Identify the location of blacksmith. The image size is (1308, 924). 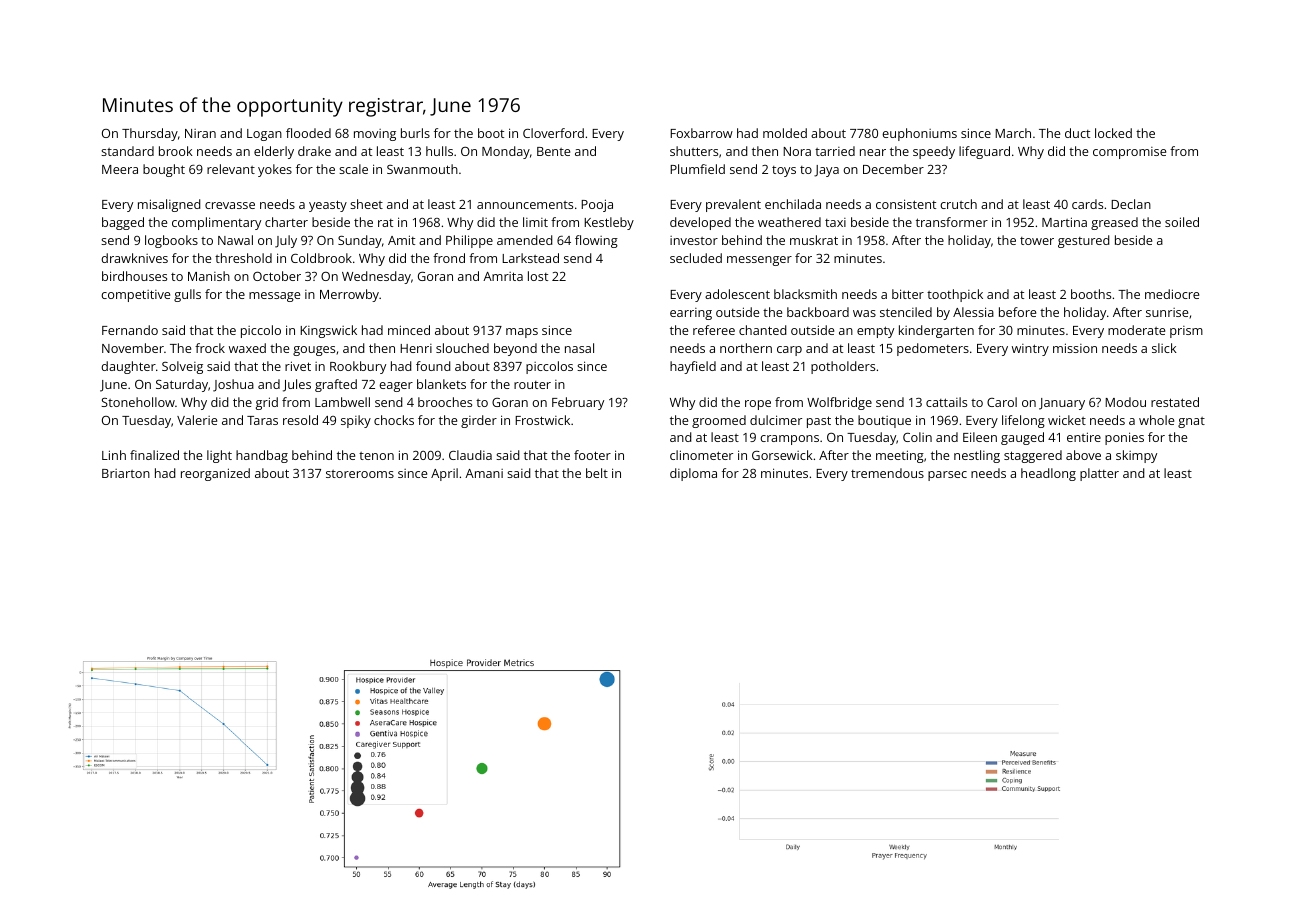
(805, 294).
